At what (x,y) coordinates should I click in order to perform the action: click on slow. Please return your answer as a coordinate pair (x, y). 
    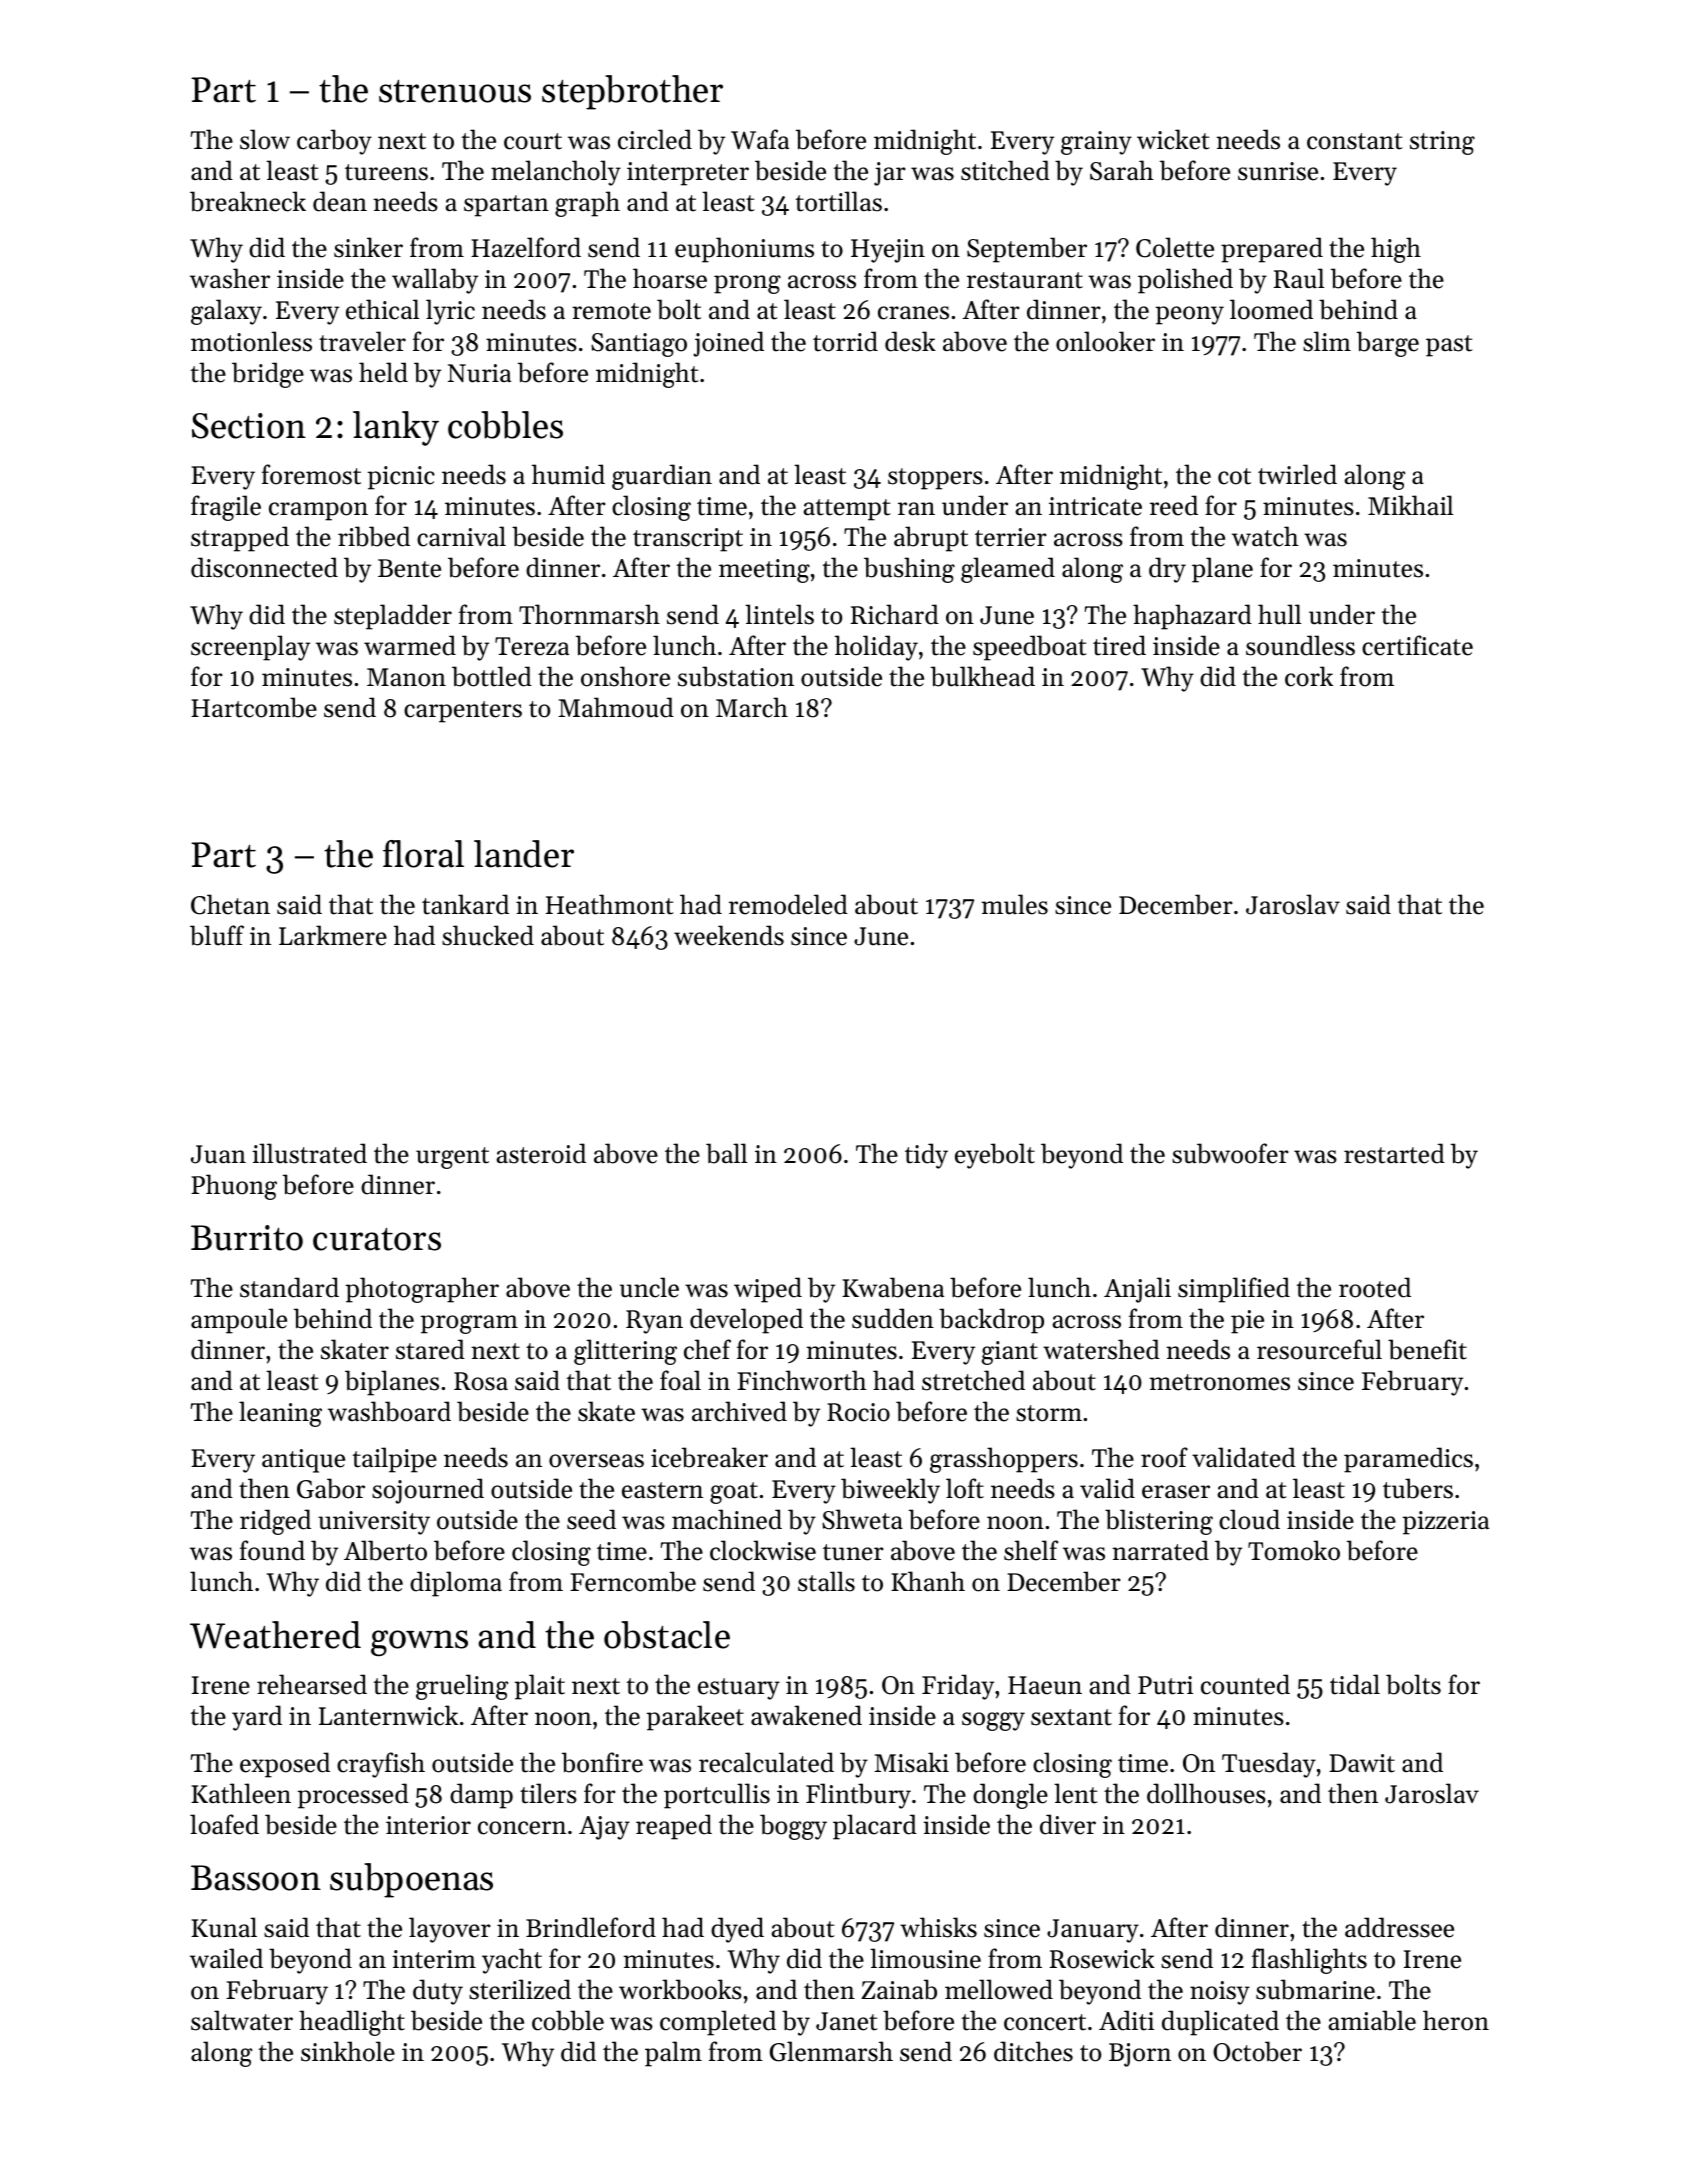
    Looking at the image, I should click on (265, 139).
